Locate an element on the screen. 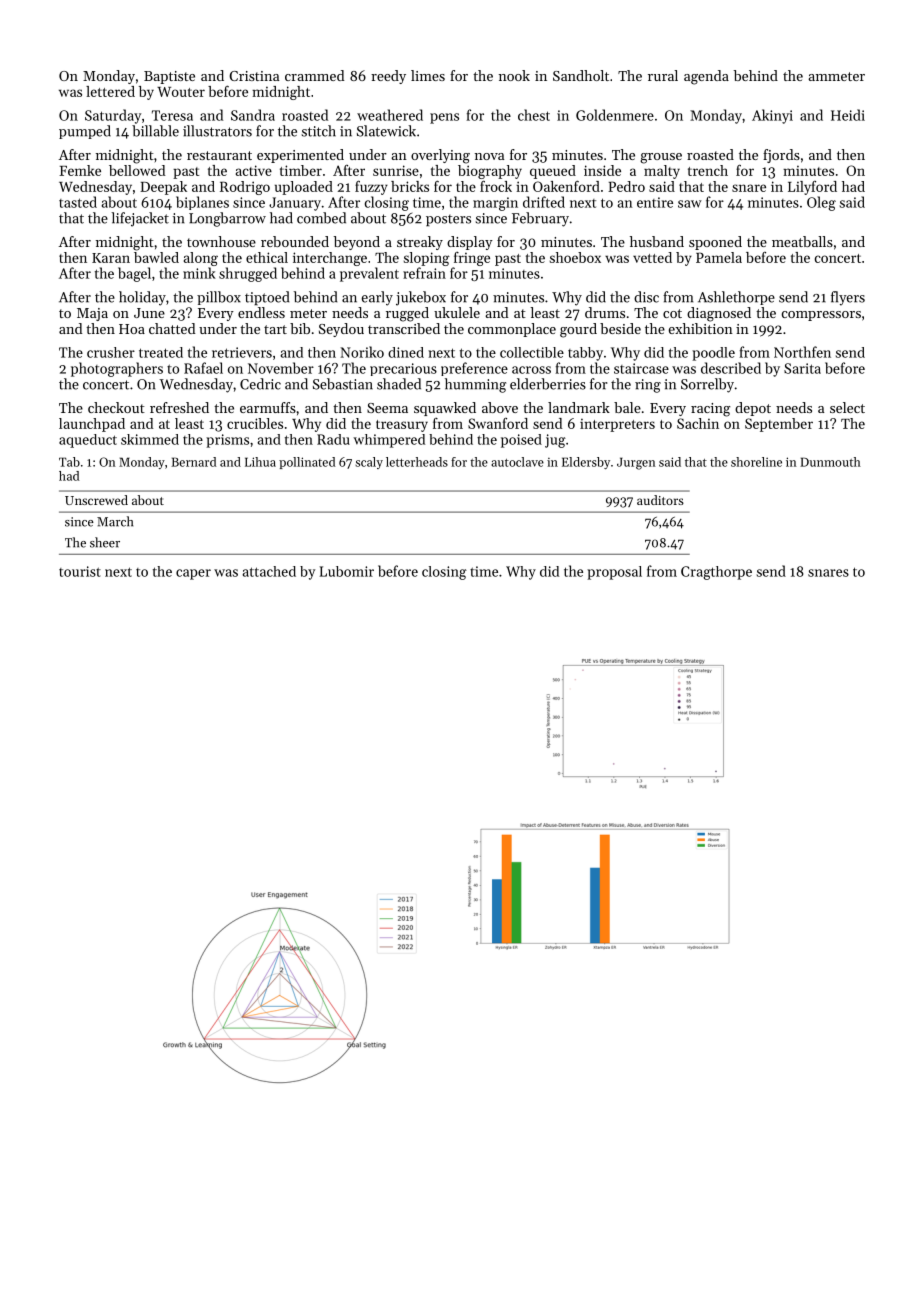  caper is located at coordinates (193, 574).
